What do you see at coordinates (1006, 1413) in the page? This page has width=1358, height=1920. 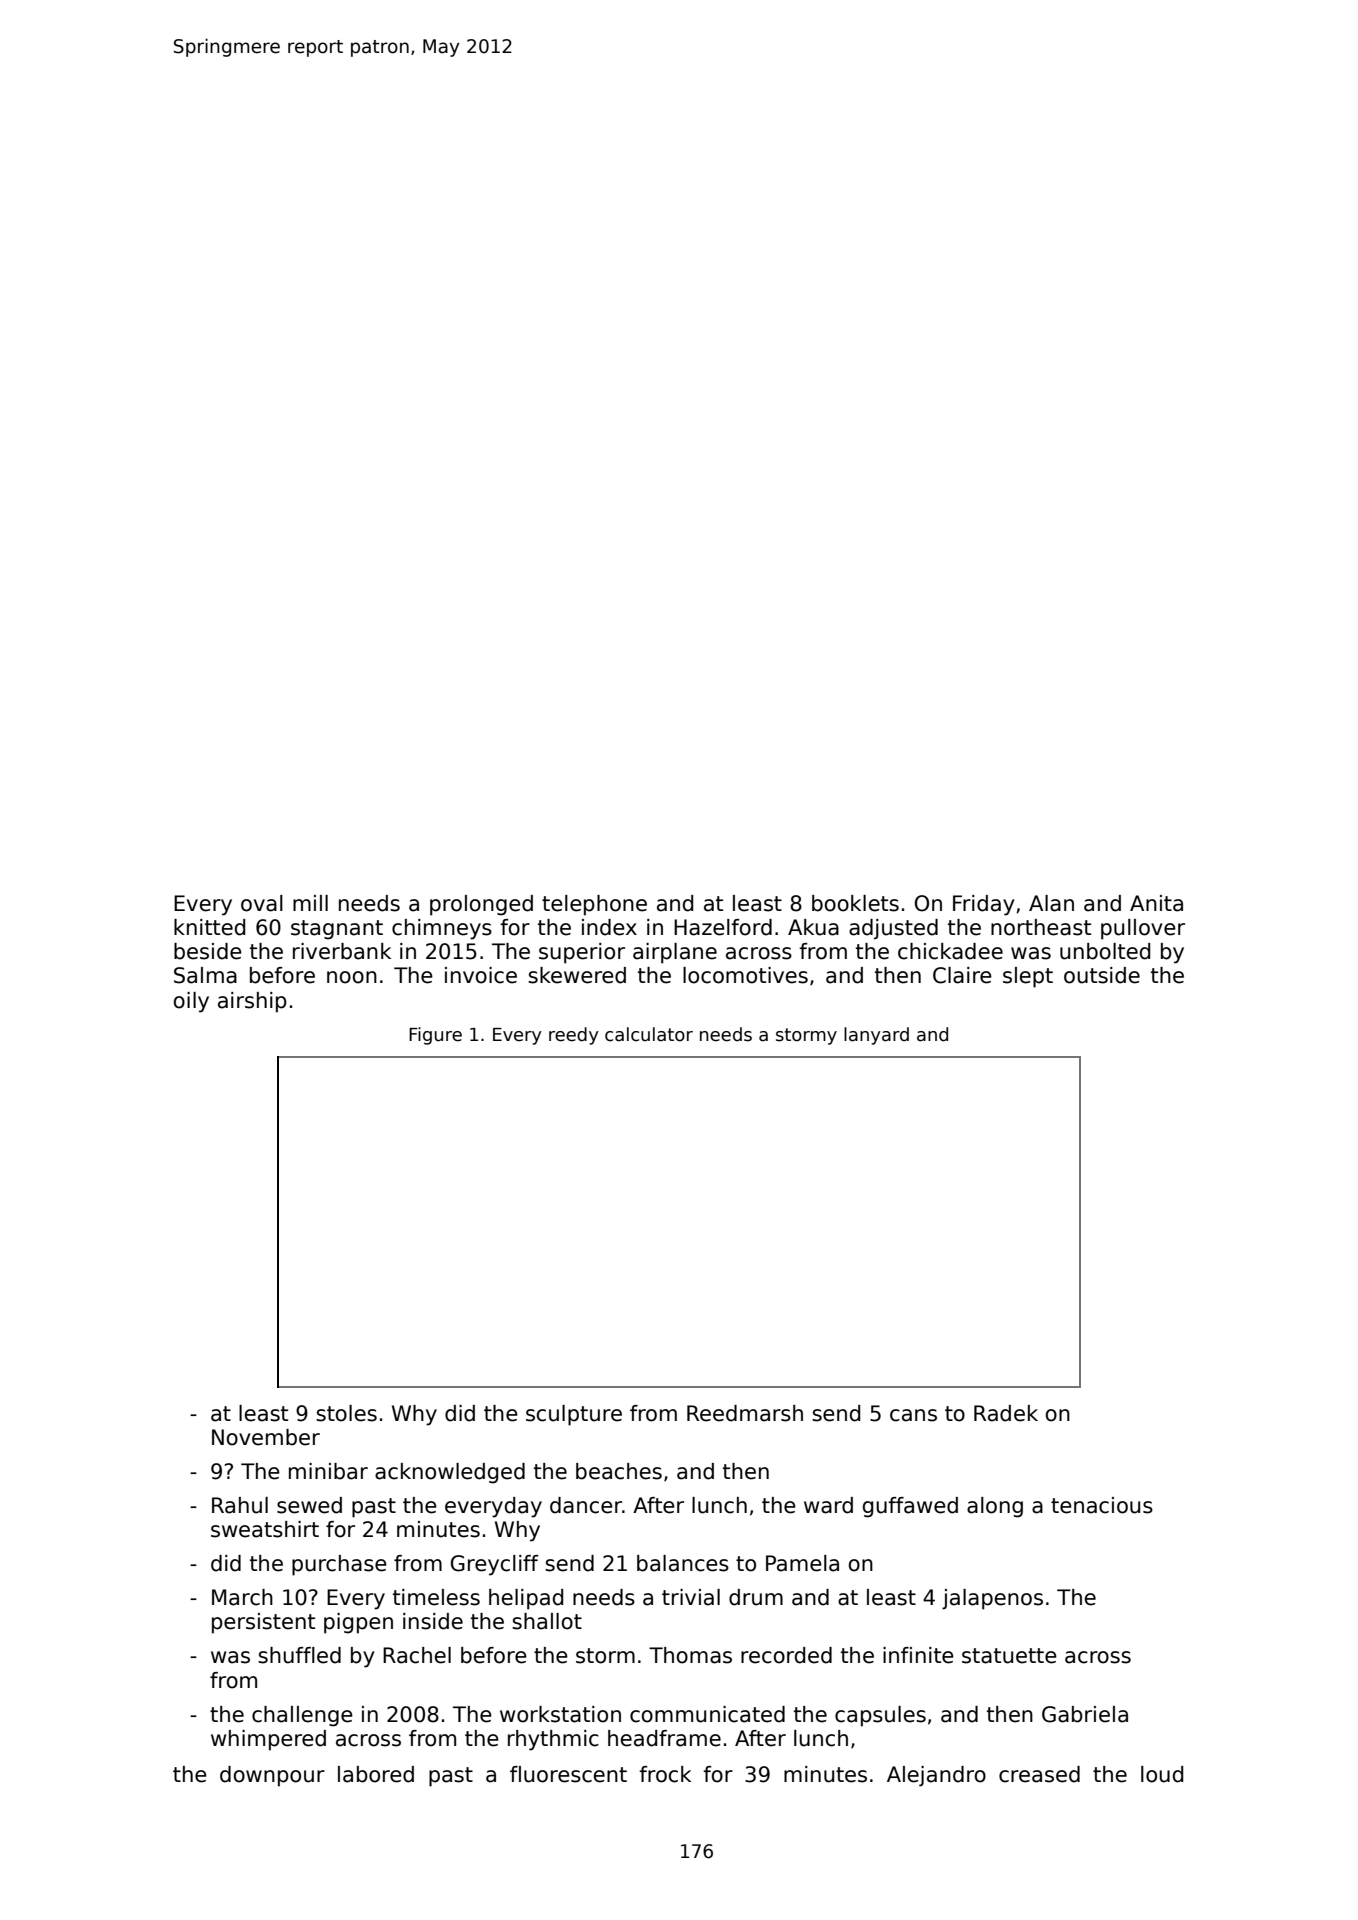 I see `Radek` at bounding box center [1006, 1413].
